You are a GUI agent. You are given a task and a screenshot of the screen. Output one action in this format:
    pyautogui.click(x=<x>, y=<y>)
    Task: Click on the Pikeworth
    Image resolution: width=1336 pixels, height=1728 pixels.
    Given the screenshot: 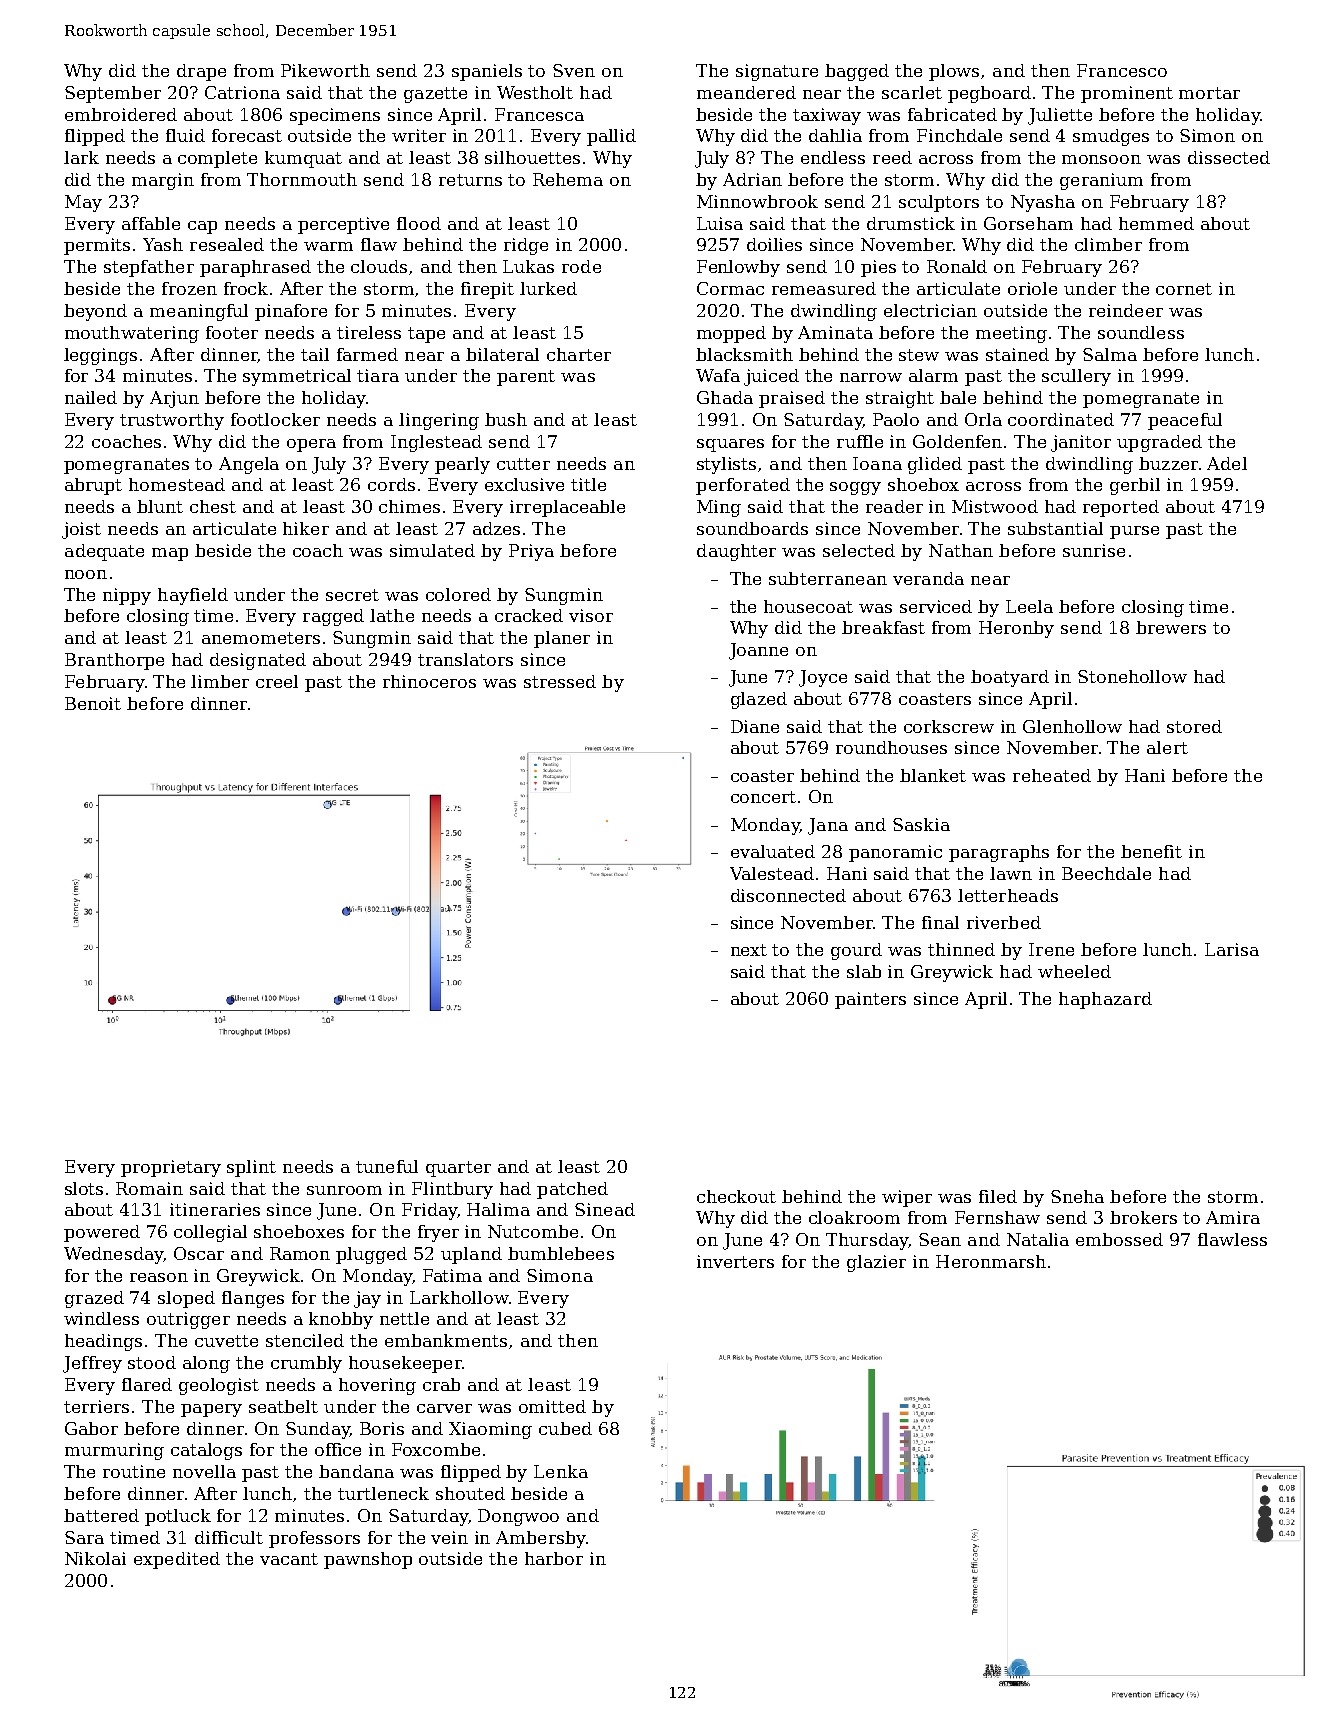 What is the action you would take?
    pyautogui.click(x=325, y=70)
